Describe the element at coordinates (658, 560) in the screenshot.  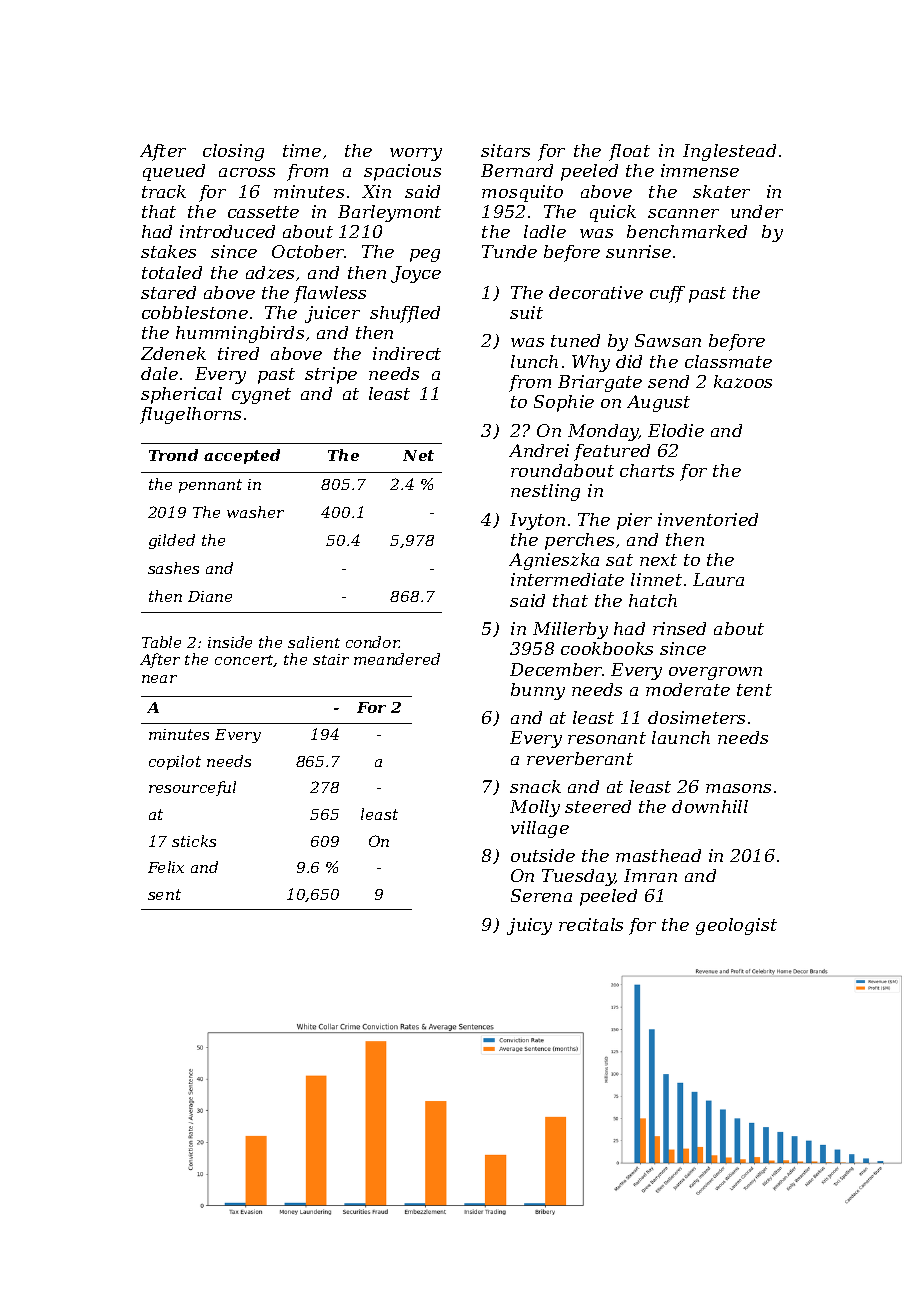
I see `next` at that location.
